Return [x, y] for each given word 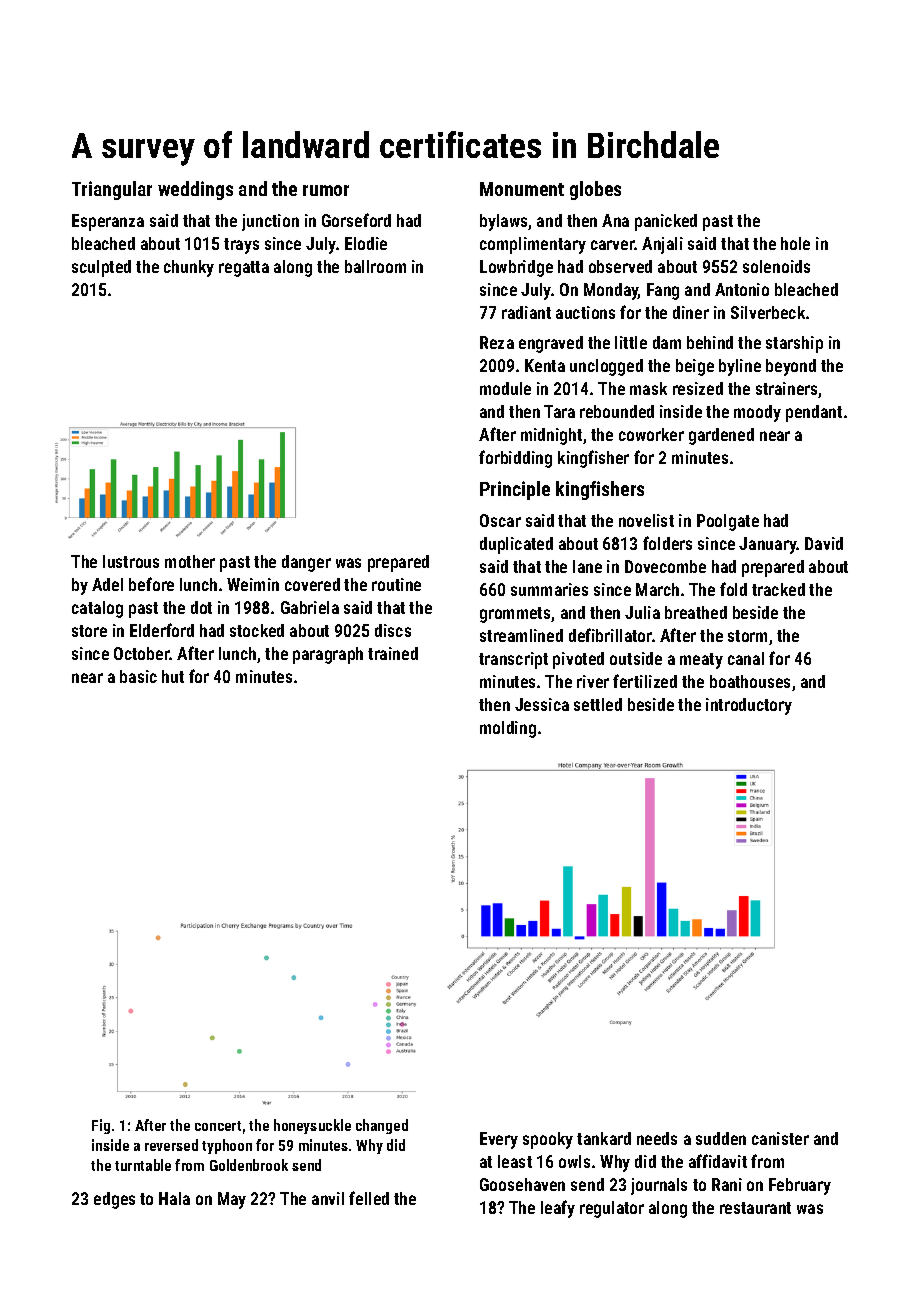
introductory [749, 706]
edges [114, 1200]
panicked [666, 222]
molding [508, 729]
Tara [559, 411]
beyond [791, 367]
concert [218, 1126]
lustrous [131, 561]
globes [595, 190]
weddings [195, 190]
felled [369, 1198]
